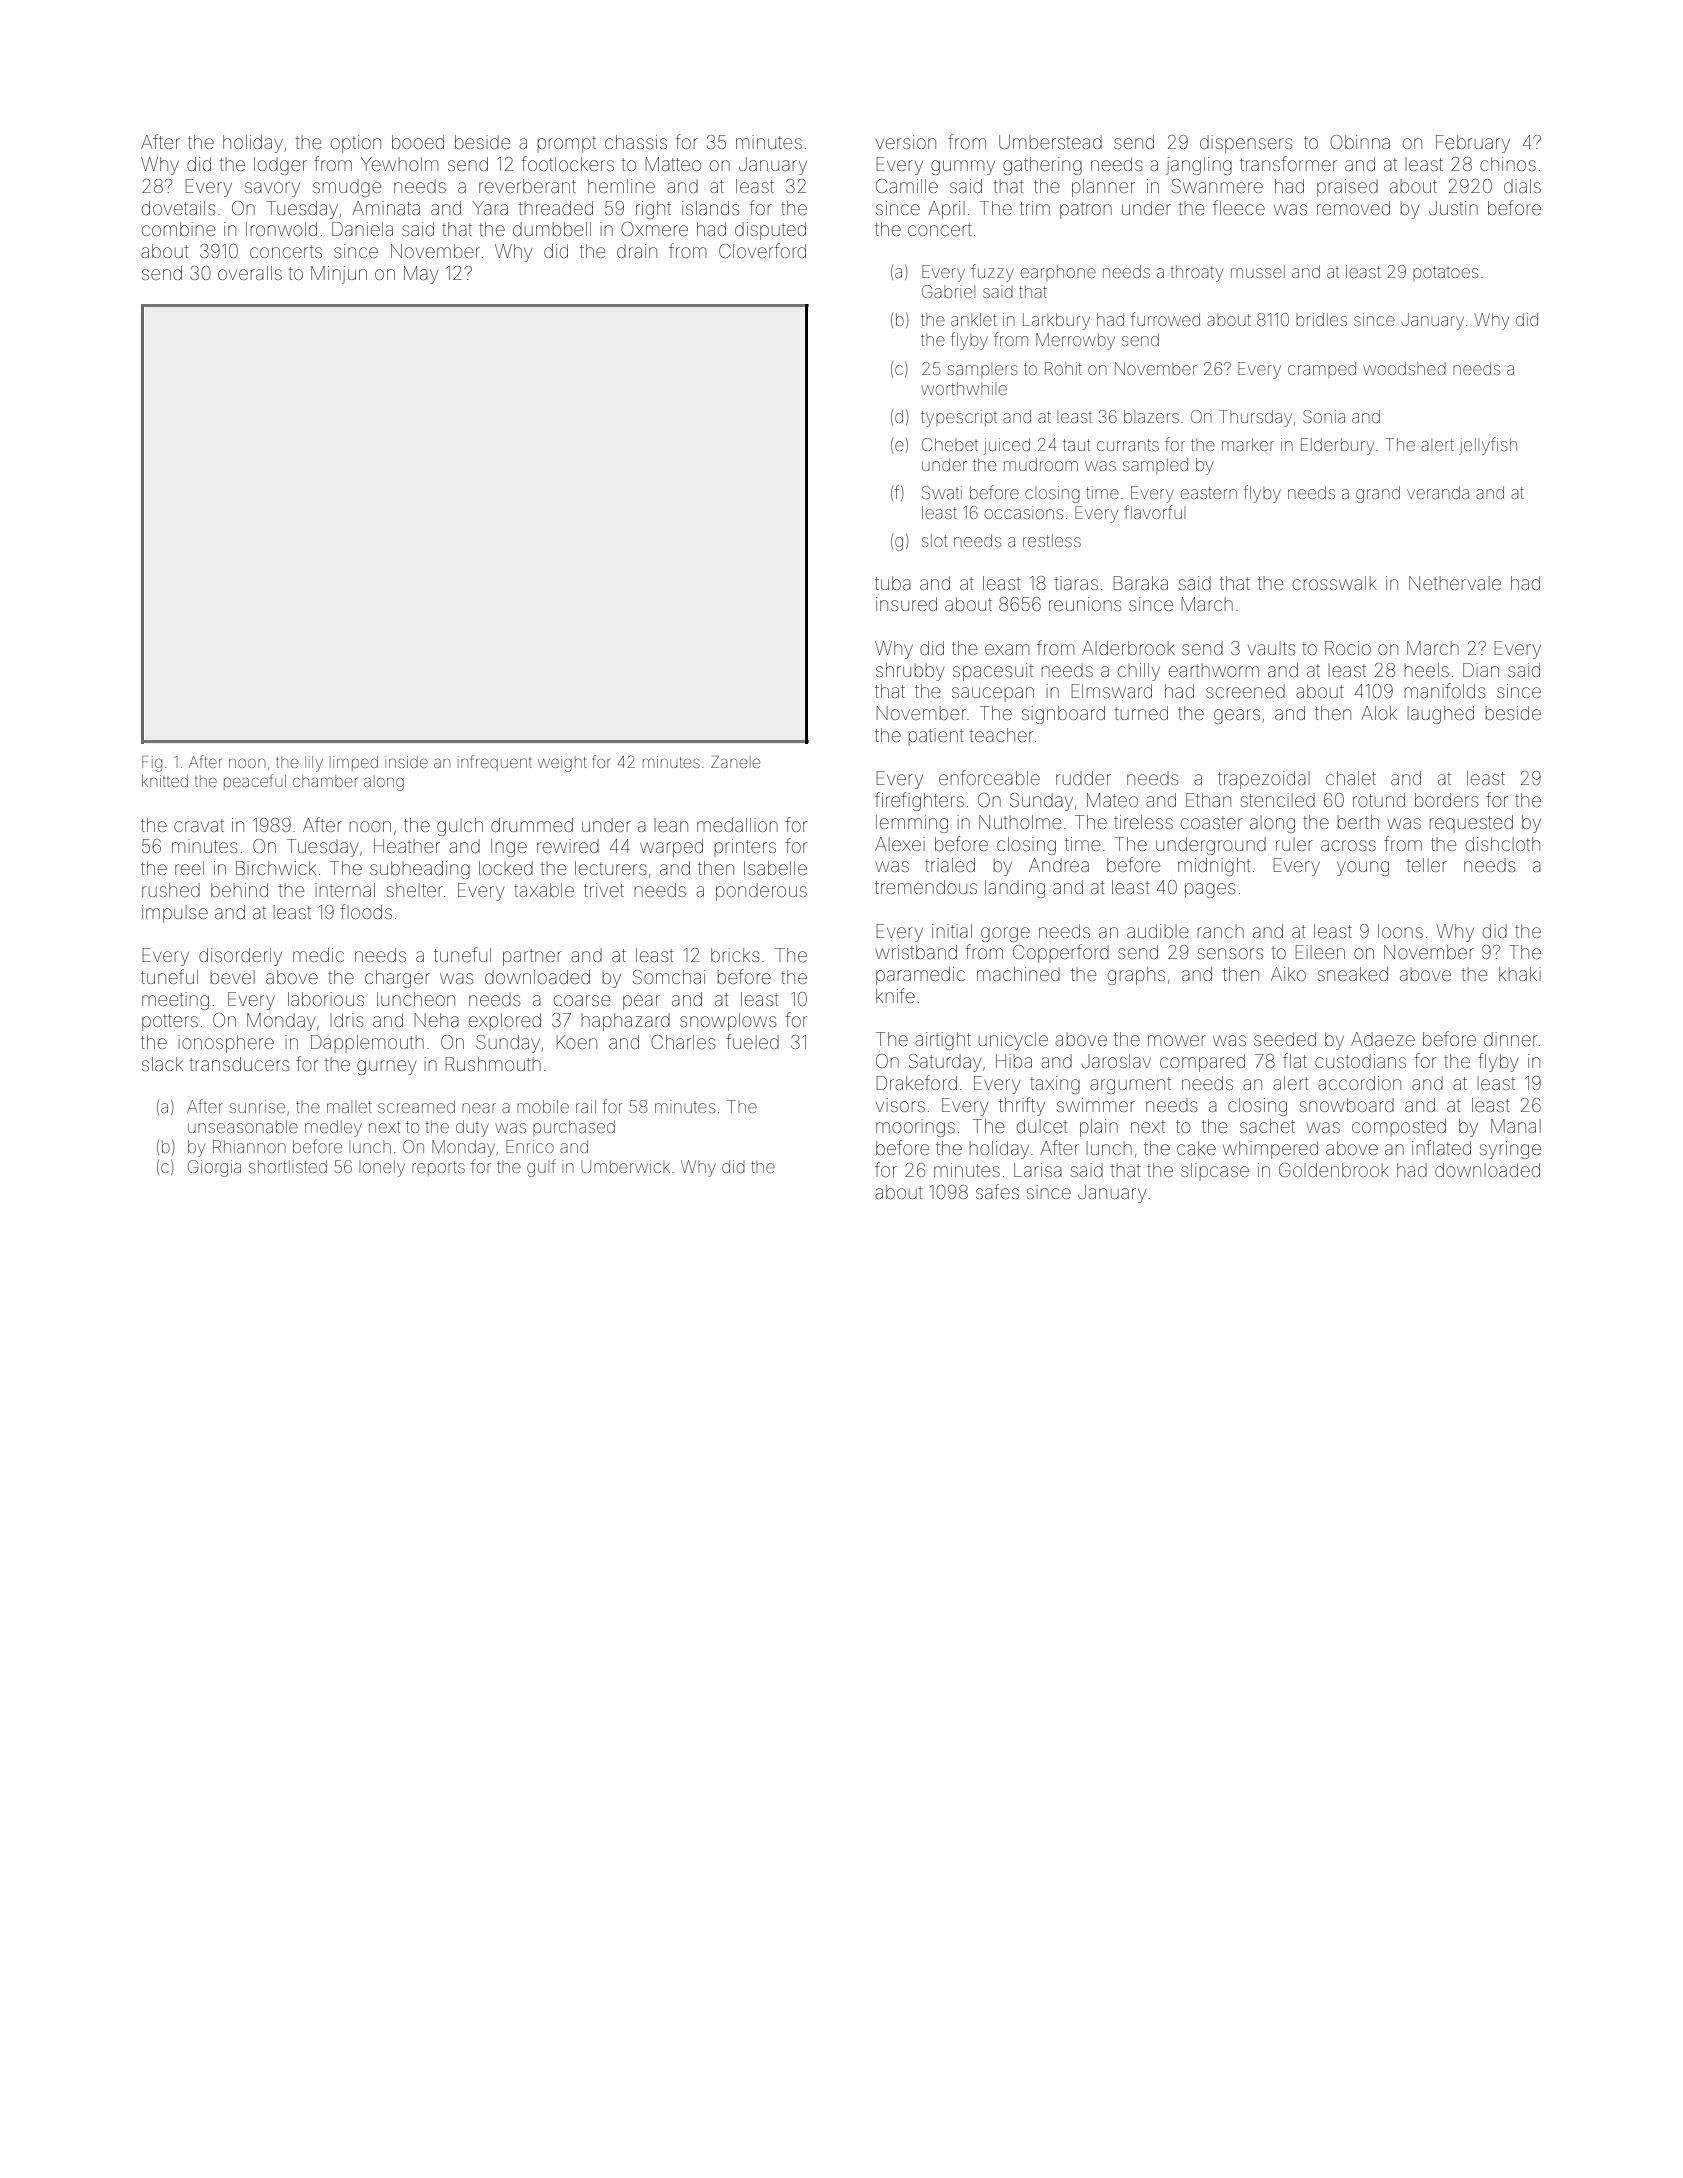 The height and width of the screenshot is (2178, 1683). What do you see at coordinates (314, 764) in the screenshot?
I see `lily` at bounding box center [314, 764].
